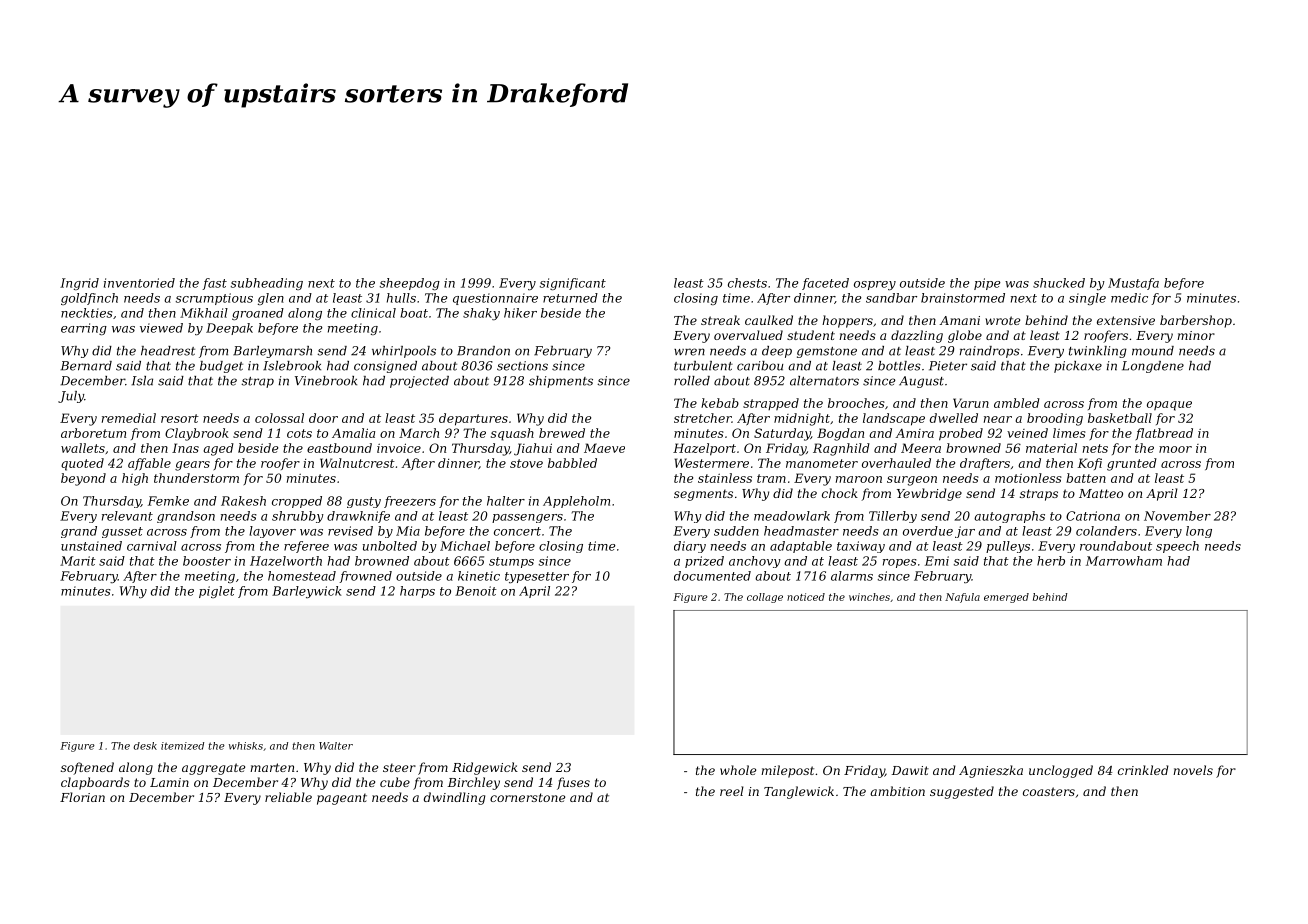 Image resolution: width=1308 pixels, height=924 pixels. What do you see at coordinates (852, 576) in the document?
I see `alarms` at bounding box center [852, 576].
